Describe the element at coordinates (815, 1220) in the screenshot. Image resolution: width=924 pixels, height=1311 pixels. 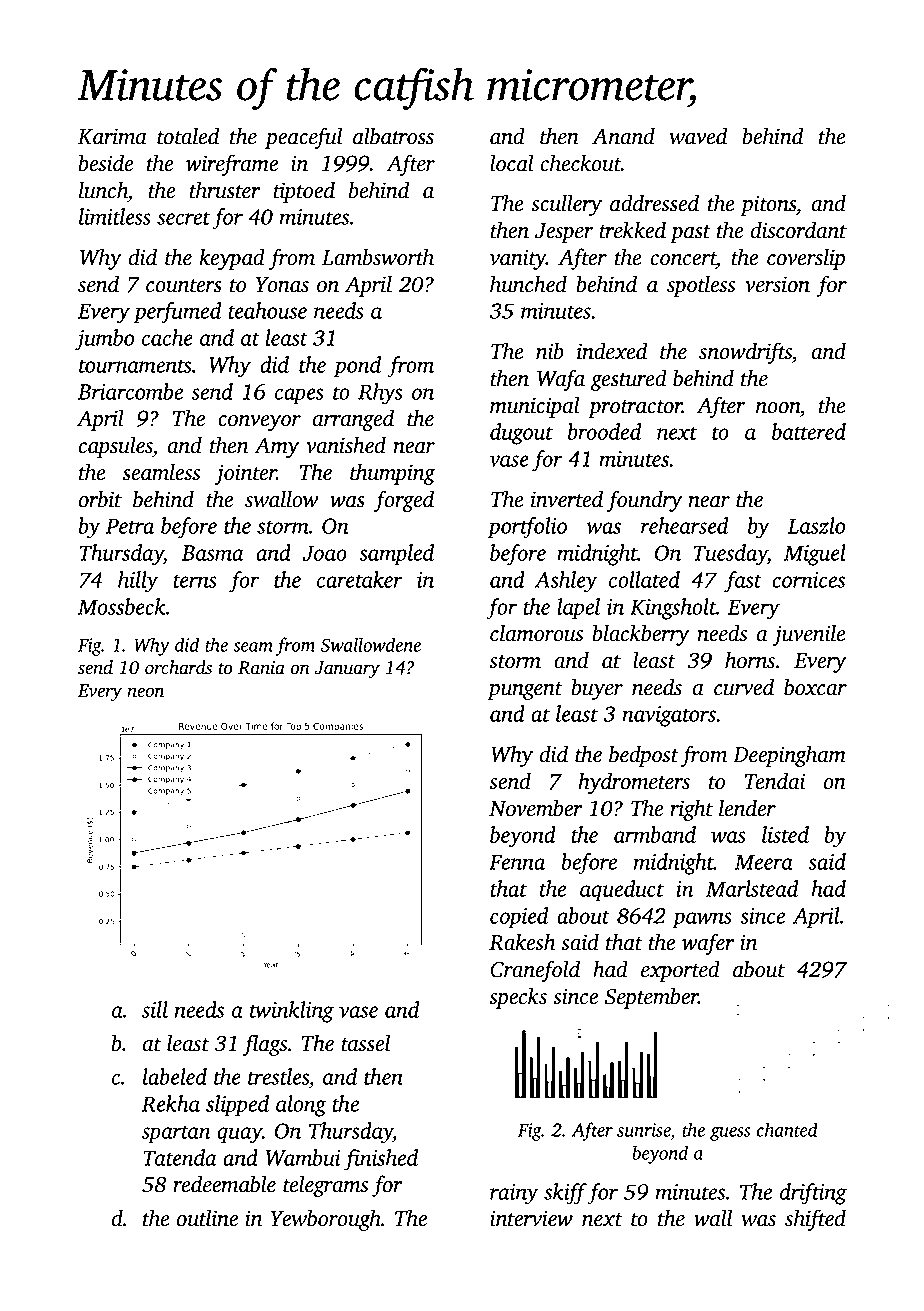
I see `shifted` at that location.
